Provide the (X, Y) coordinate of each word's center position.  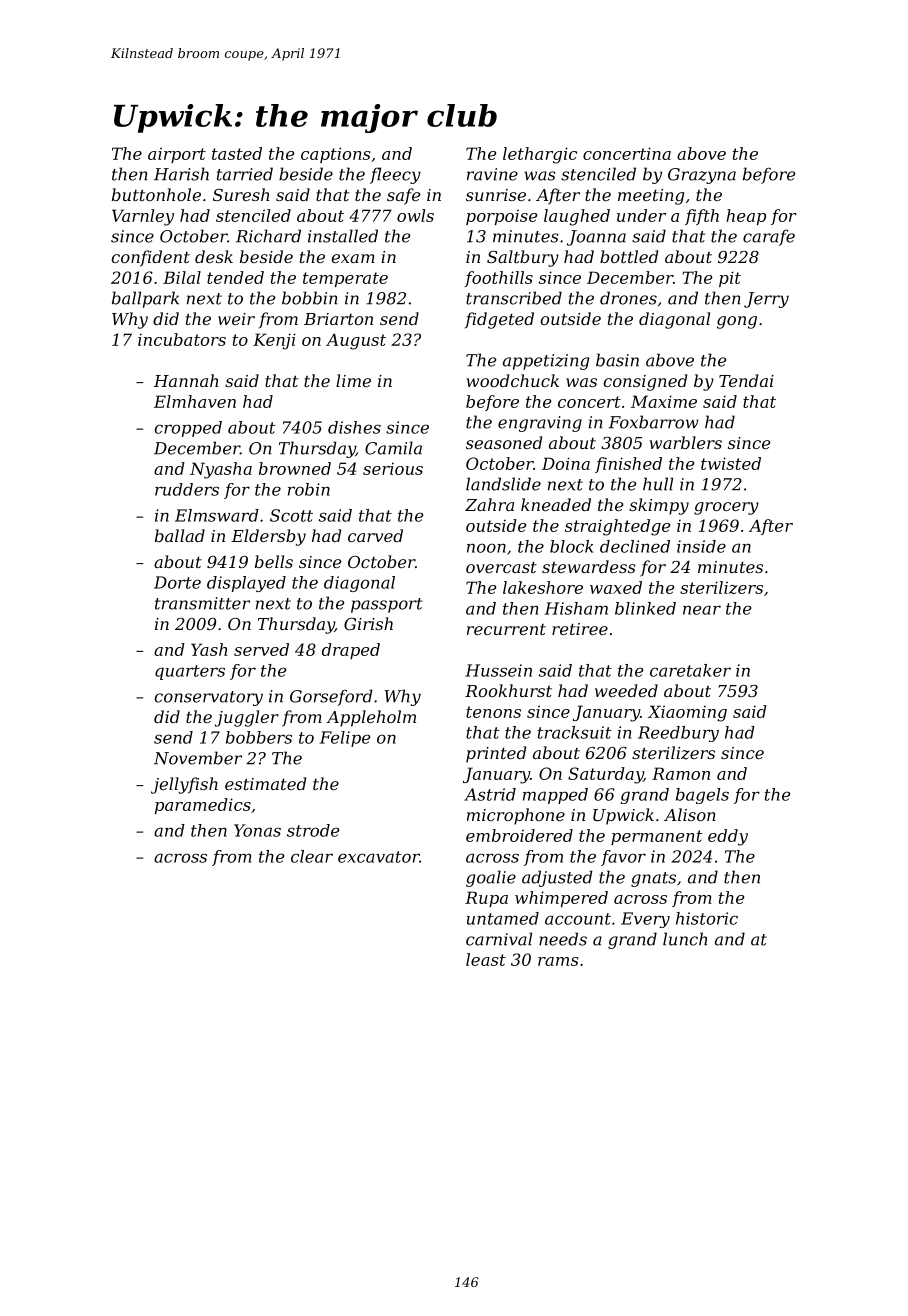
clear (312, 856)
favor (623, 858)
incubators (182, 339)
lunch (685, 939)
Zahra (489, 504)
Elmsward (217, 515)
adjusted (557, 878)
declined (635, 546)
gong (737, 322)
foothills (498, 279)
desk (214, 256)
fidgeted (499, 320)
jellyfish (184, 785)
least (486, 959)
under (641, 215)
